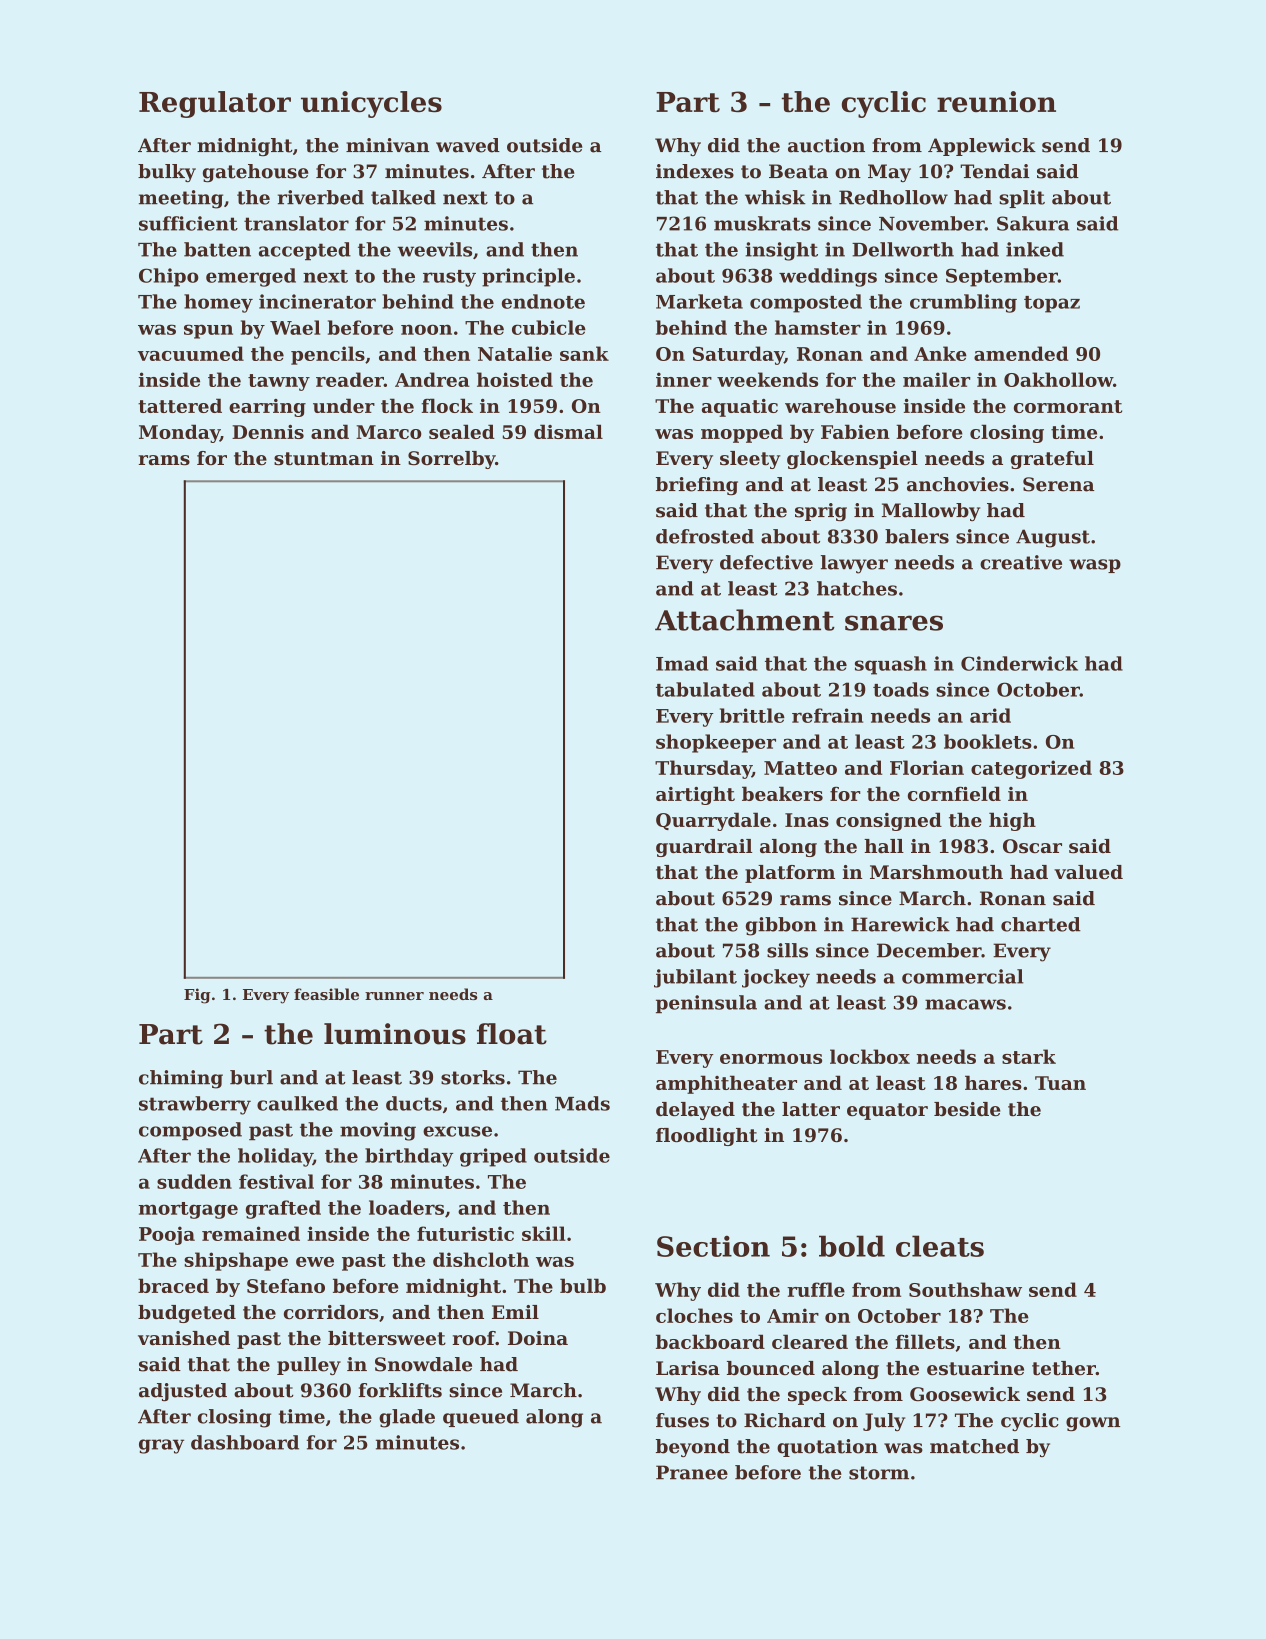 This screenshot has width=1266, height=1639. I want to click on charted, so click(1041, 924).
